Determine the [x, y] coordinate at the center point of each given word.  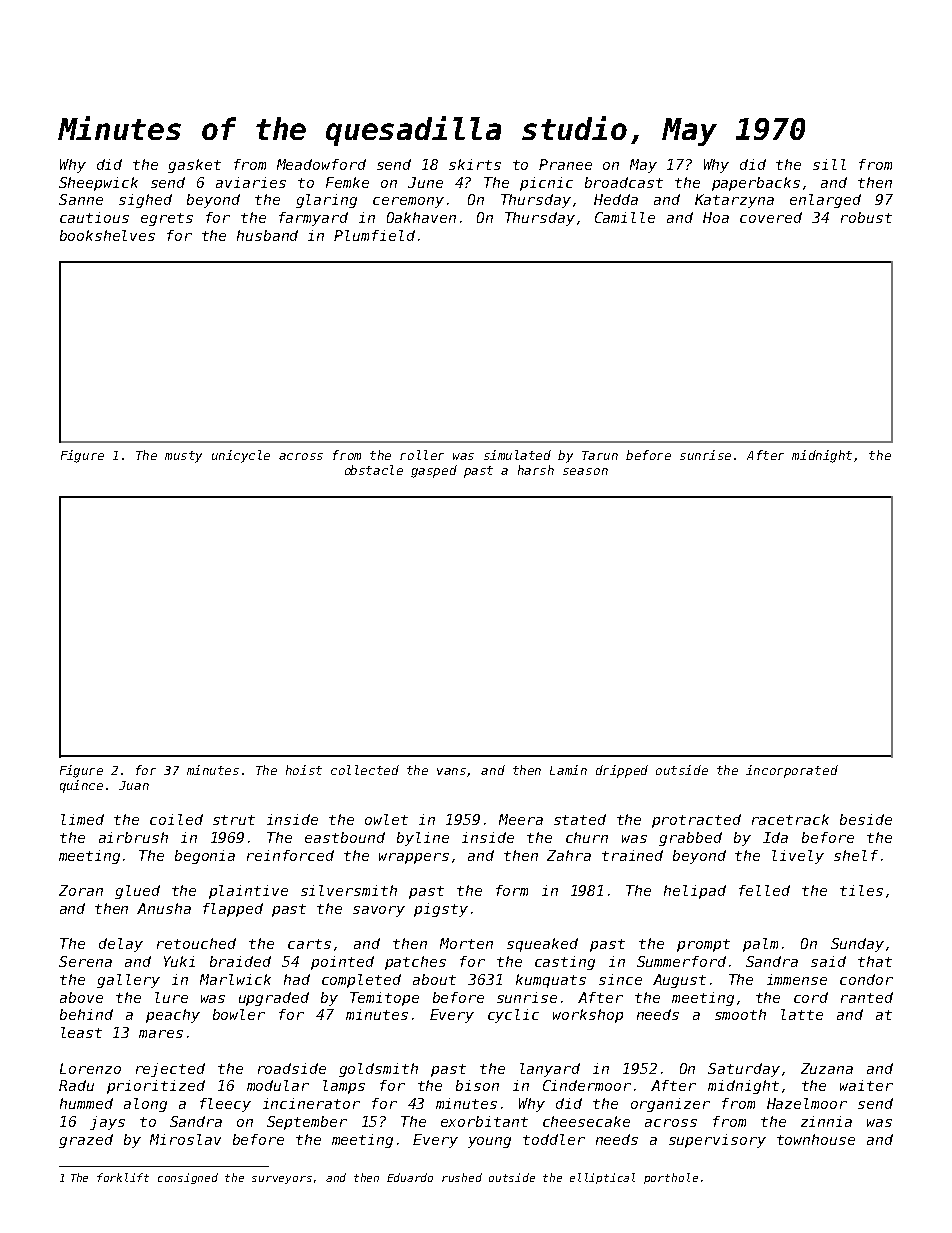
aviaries [251, 182]
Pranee [565, 164]
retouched [196, 943]
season [585, 471]
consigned [188, 1178]
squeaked [542, 945]
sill [829, 164]
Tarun [600, 455]
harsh [536, 470]
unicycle [241, 456]
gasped [434, 471]
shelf [856, 855]
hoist [304, 770]
